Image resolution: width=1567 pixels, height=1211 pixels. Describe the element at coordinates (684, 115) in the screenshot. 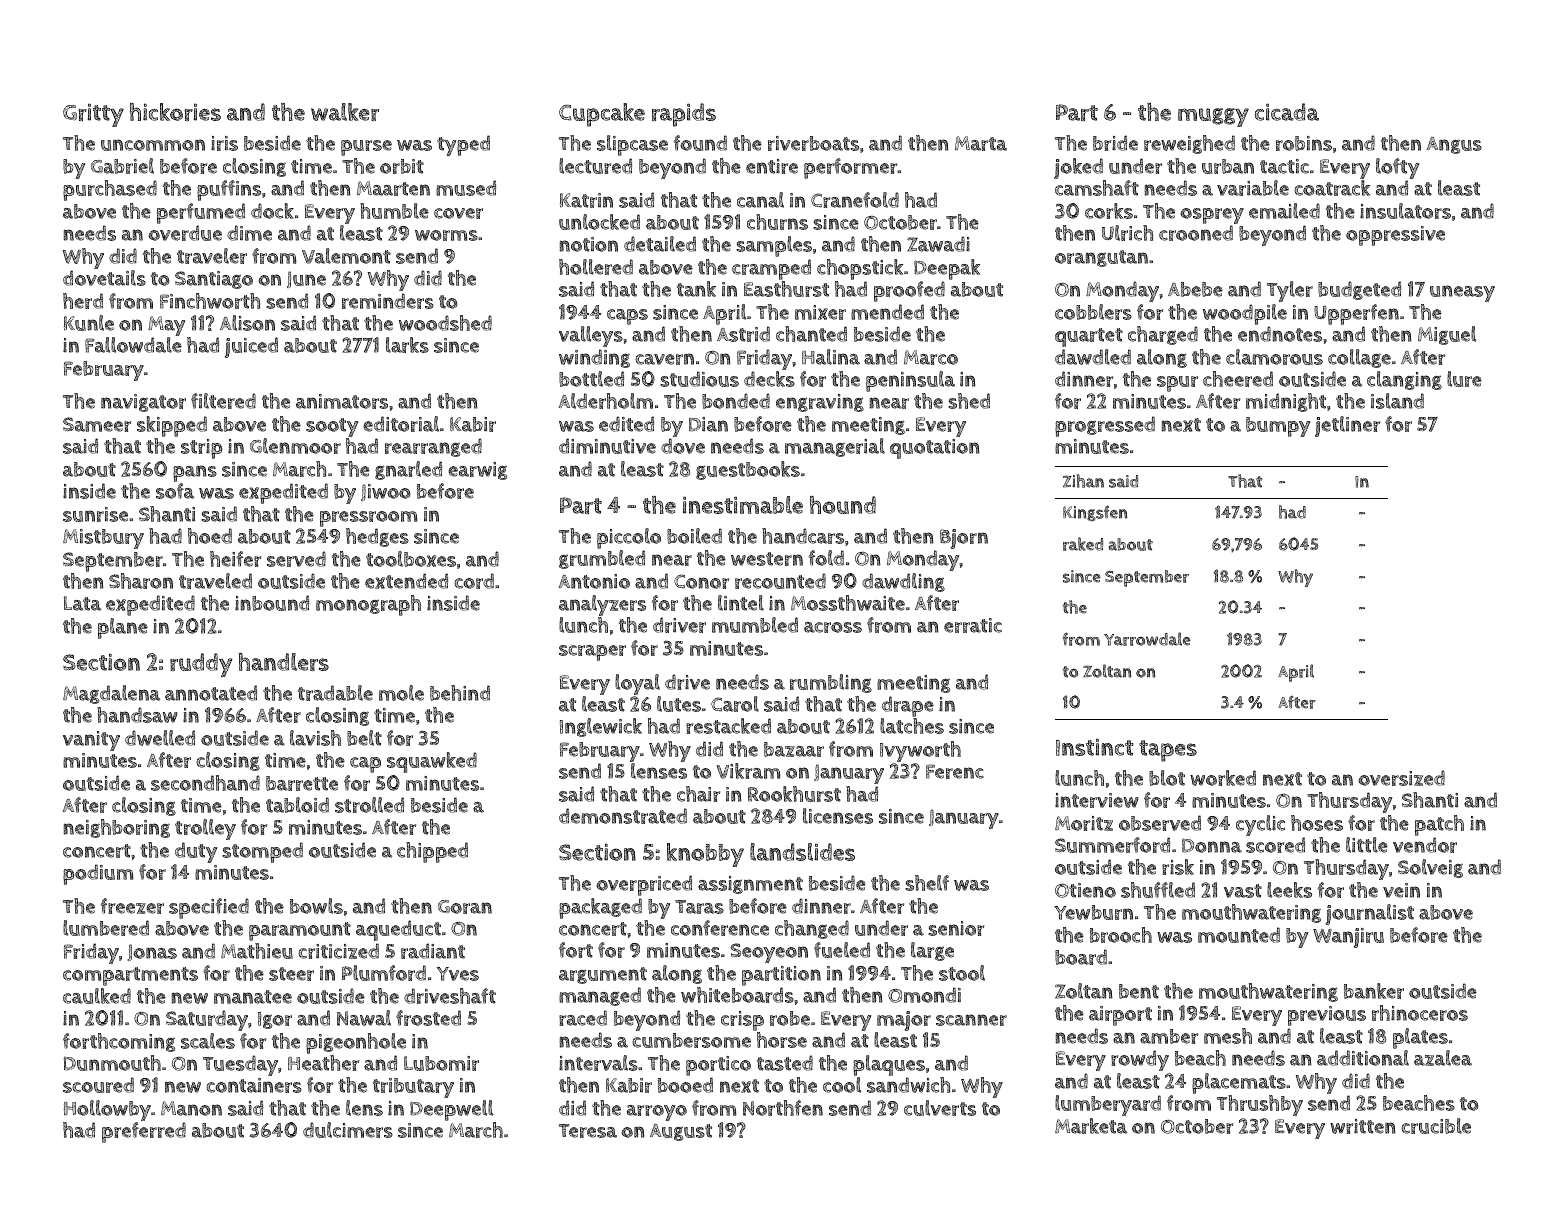

I see `rapids` at that location.
